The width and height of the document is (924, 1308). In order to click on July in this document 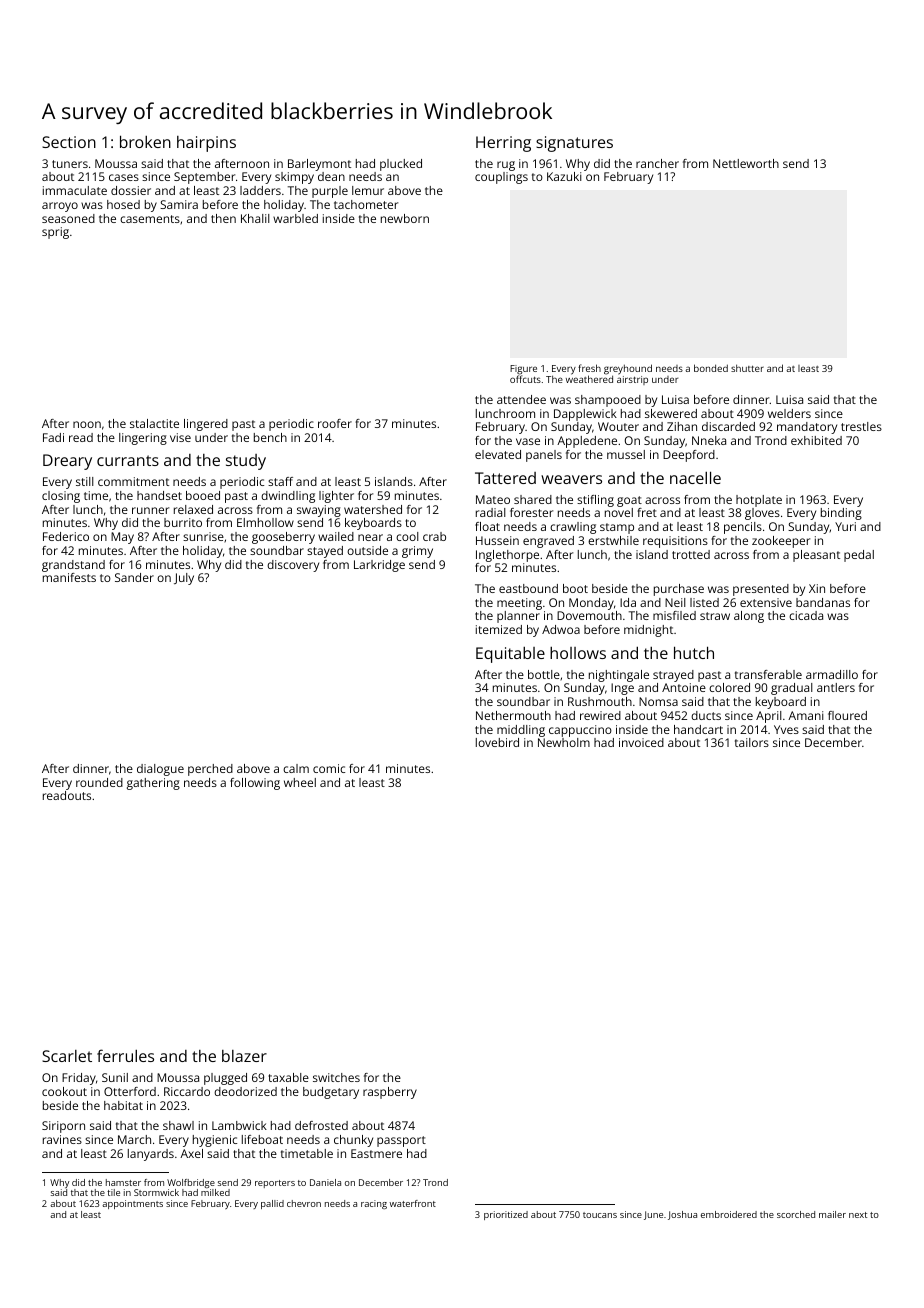, I will do `click(184, 579)`.
